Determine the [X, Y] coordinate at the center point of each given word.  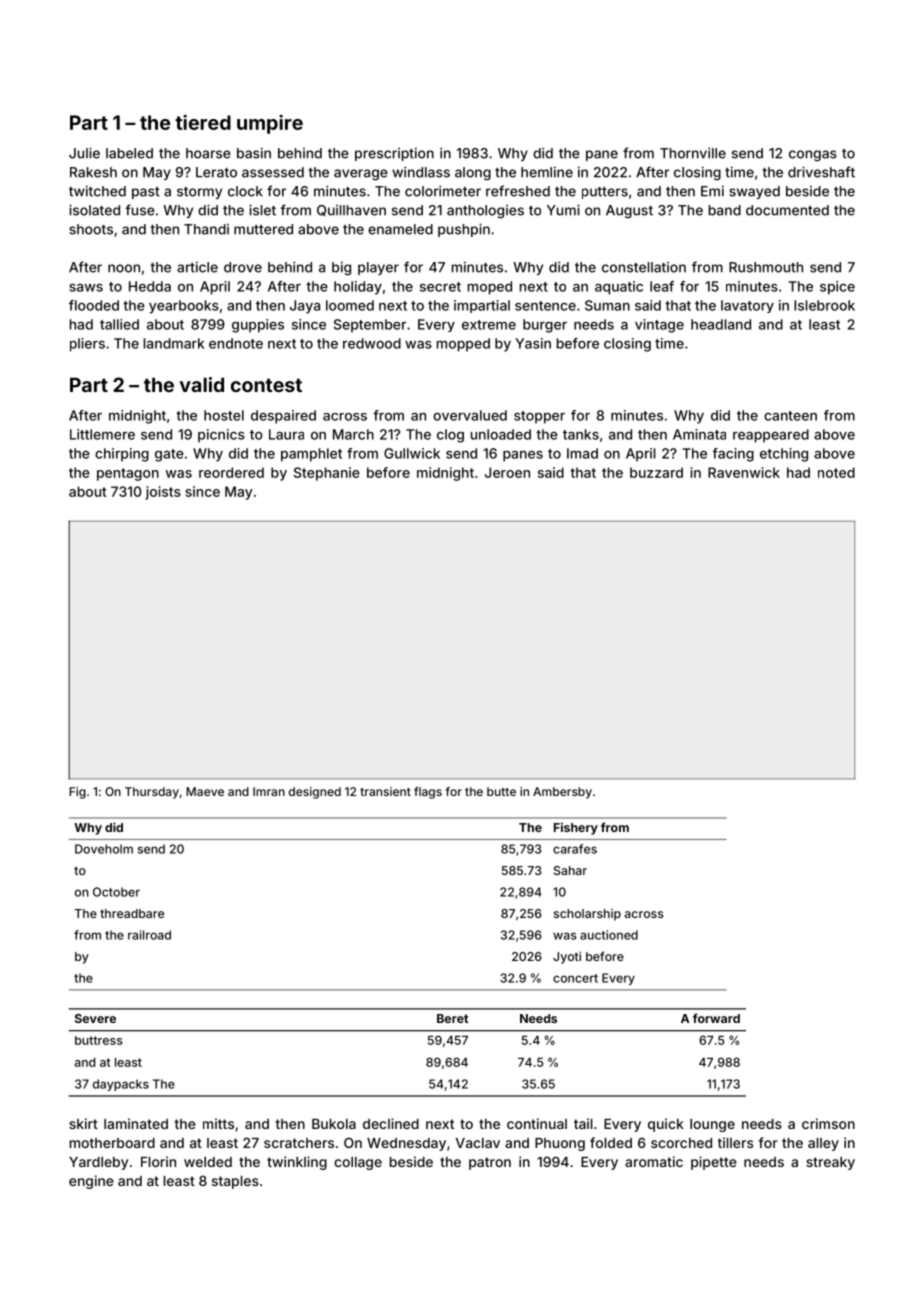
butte [501, 791]
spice [837, 288]
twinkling [297, 1163]
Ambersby [562, 793]
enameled [400, 229]
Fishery [576, 828]
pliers [87, 345]
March [353, 434]
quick [666, 1125]
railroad [149, 935]
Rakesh [93, 172]
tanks [581, 434]
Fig [77, 793]
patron [490, 1163]
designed [315, 793]
